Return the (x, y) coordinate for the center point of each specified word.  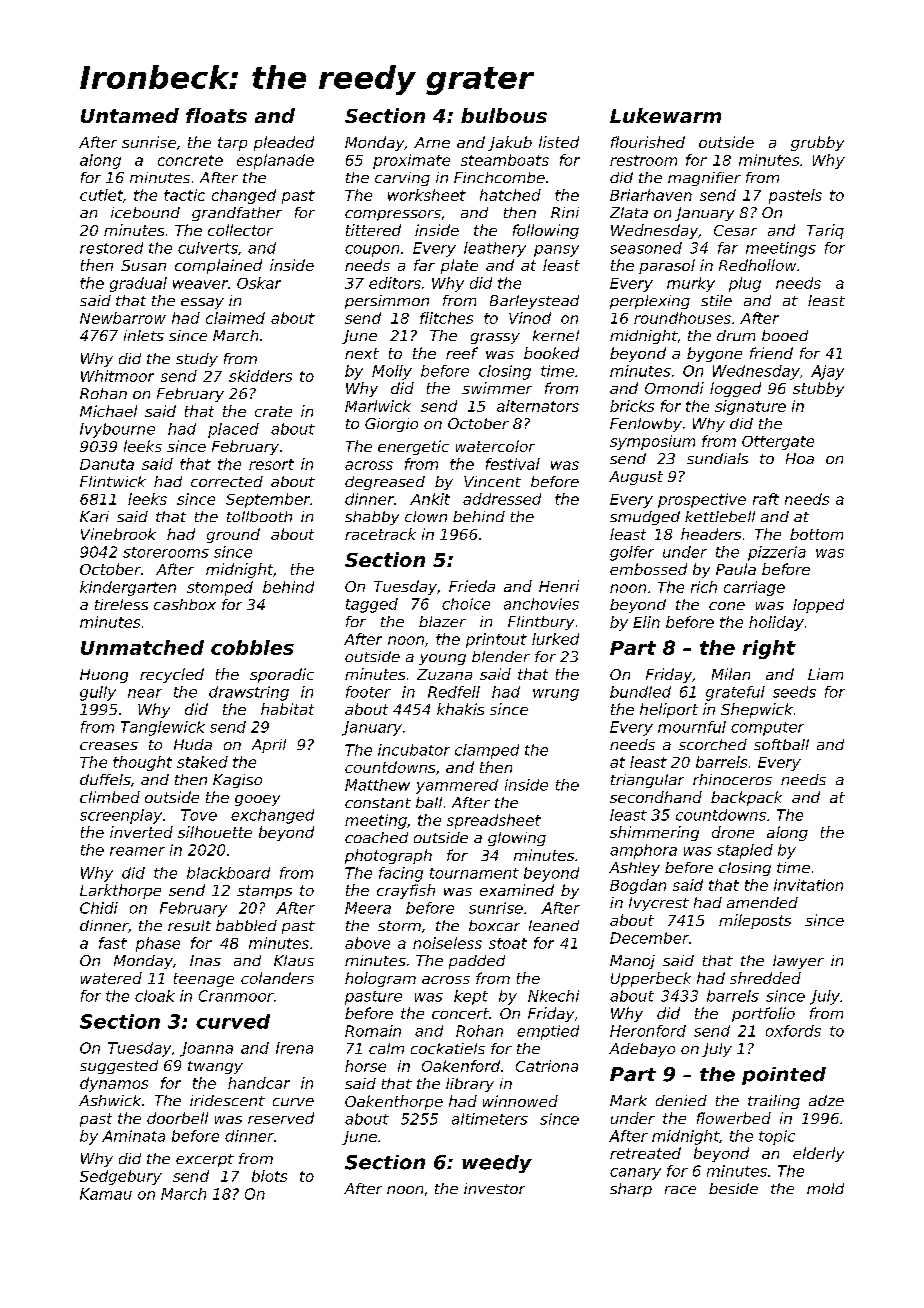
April (269, 746)
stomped (220, 588)
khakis (460, 709)
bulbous (504, 115)
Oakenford (461, 1066)
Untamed (130, 115)
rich (704, 587)
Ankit (430, 499)
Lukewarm (665, 115)
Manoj (632, 962)
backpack (746, 798)
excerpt (205, 1160)
